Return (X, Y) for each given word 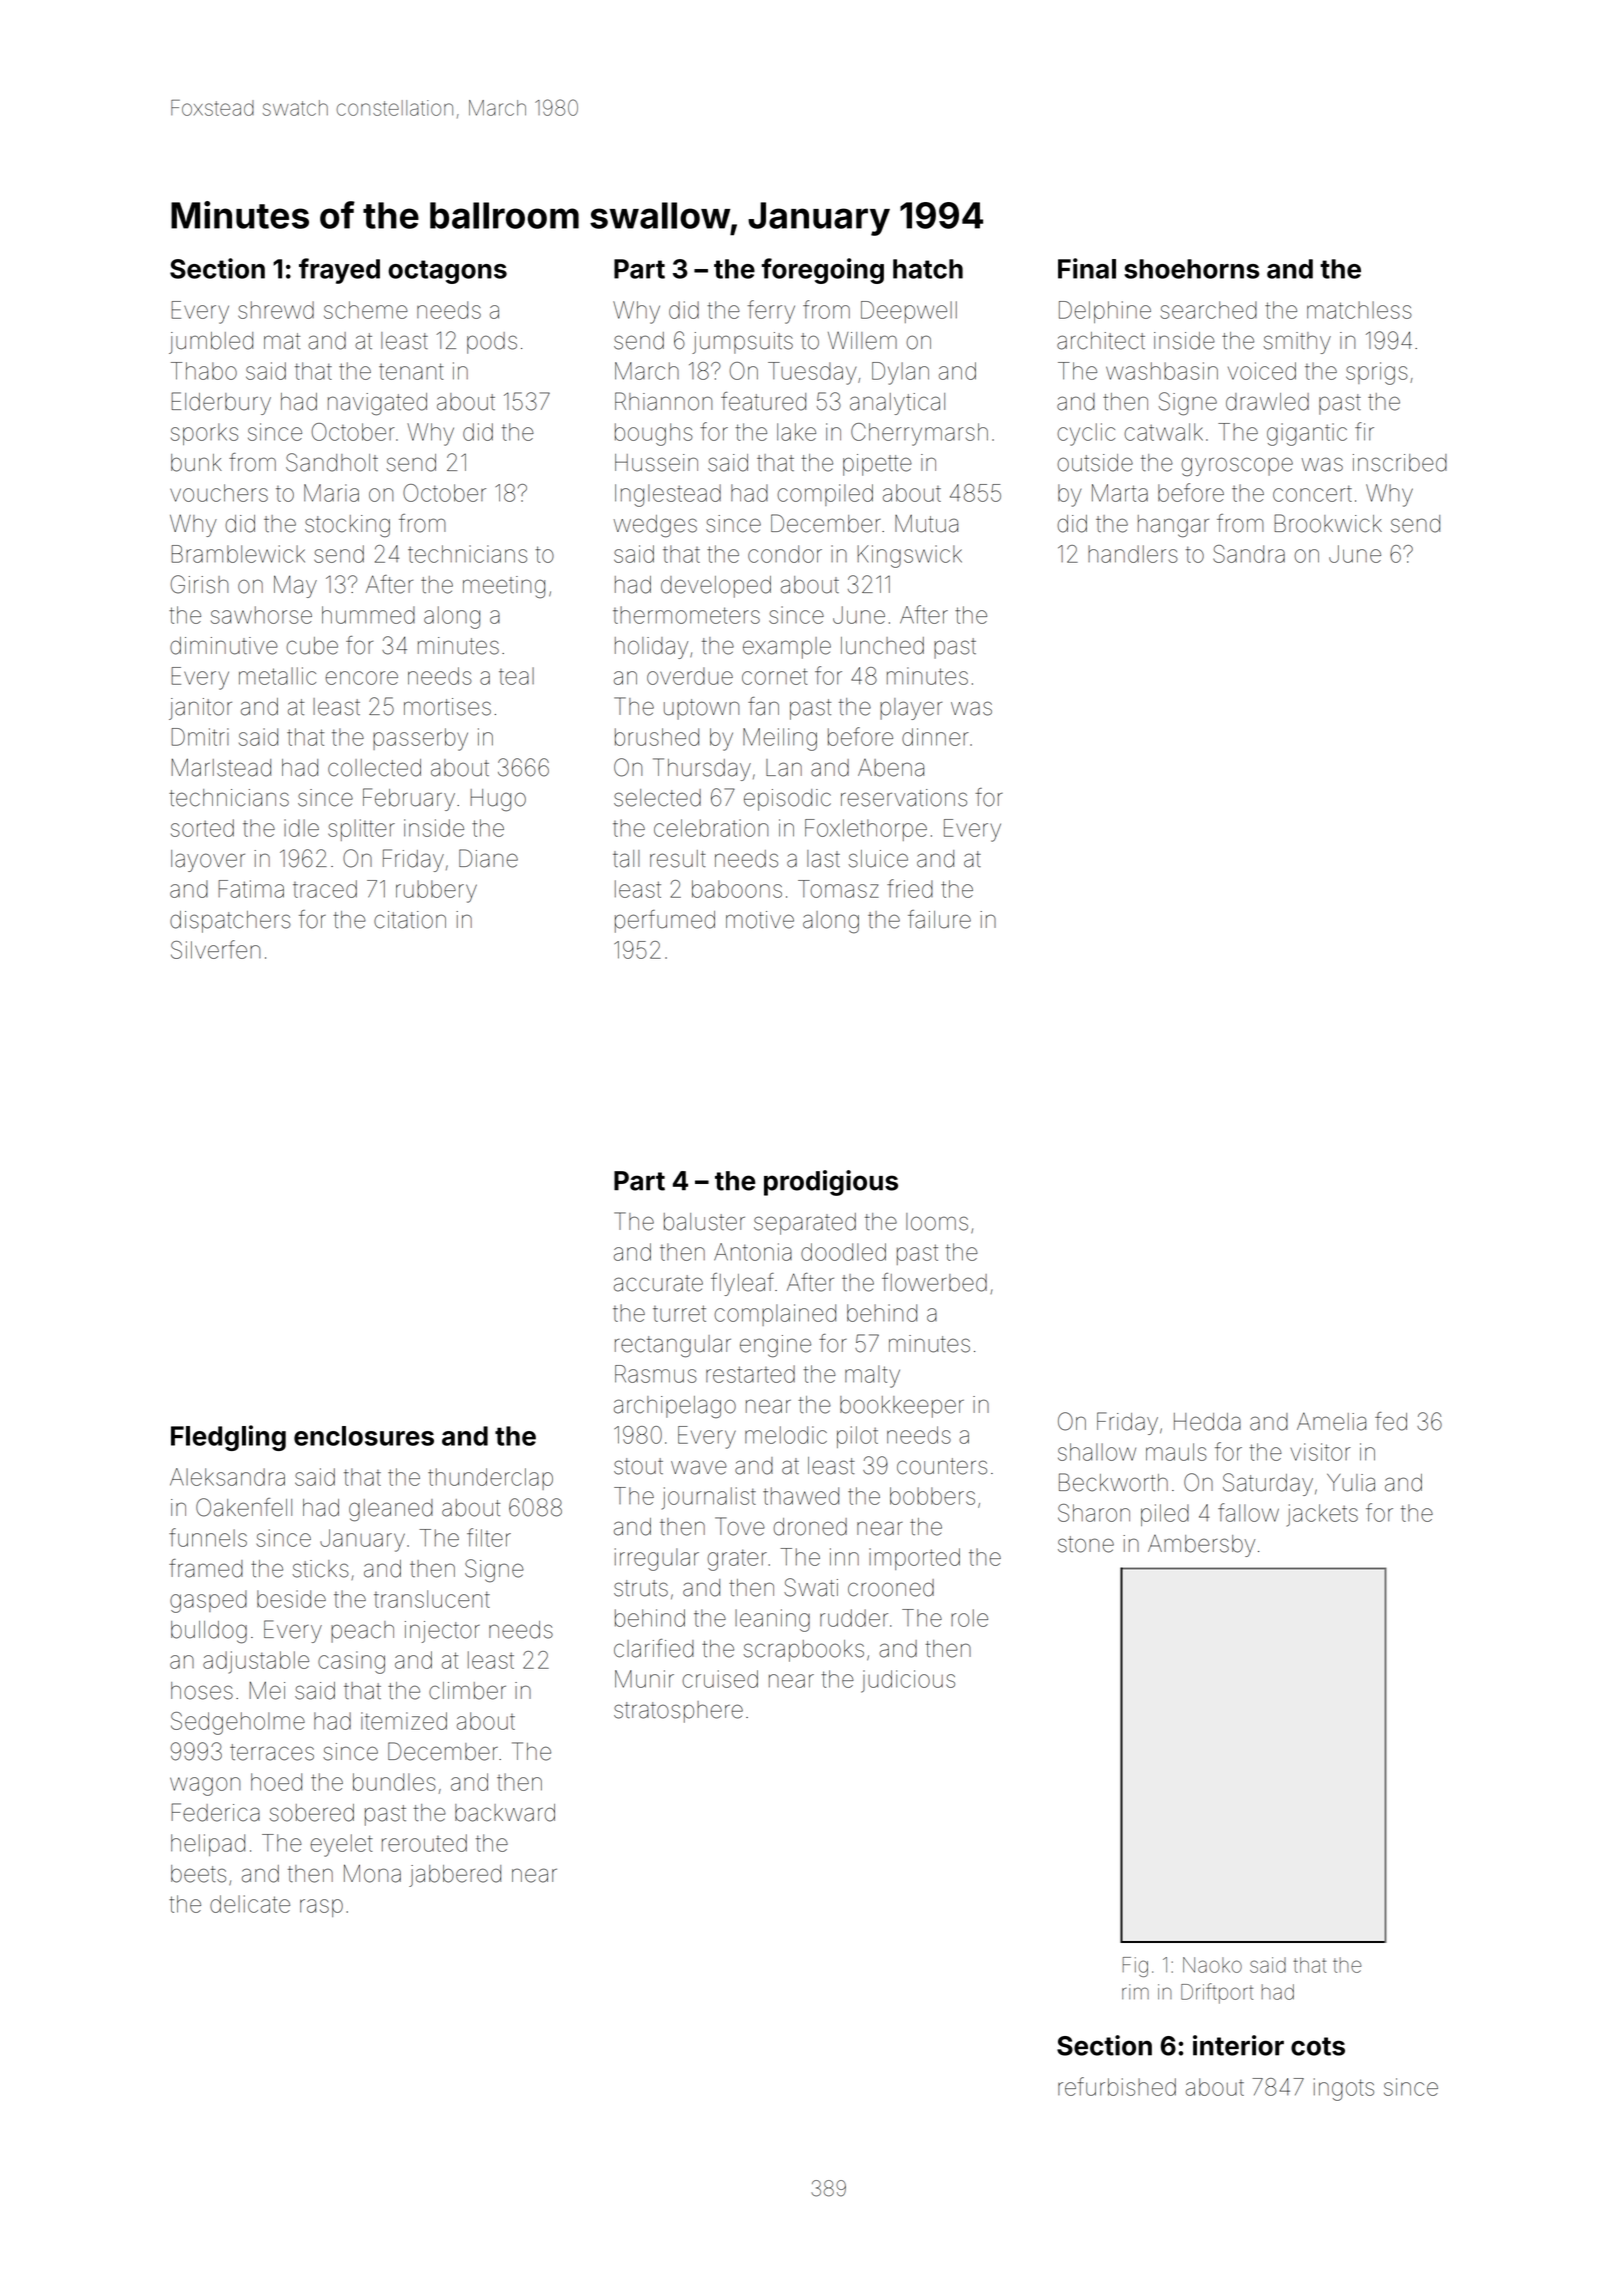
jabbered (455, 1876)
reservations (904, 798)
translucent (432, 1599)
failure (939, 919)
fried (910, 888)
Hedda (1207, 1422)
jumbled (211, 343)
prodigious (831, 1183)
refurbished (1117, 2086)
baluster (704, 1222)
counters (942, 1466)
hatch (928, 269)
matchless (1359, 310)
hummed (368, 615)
